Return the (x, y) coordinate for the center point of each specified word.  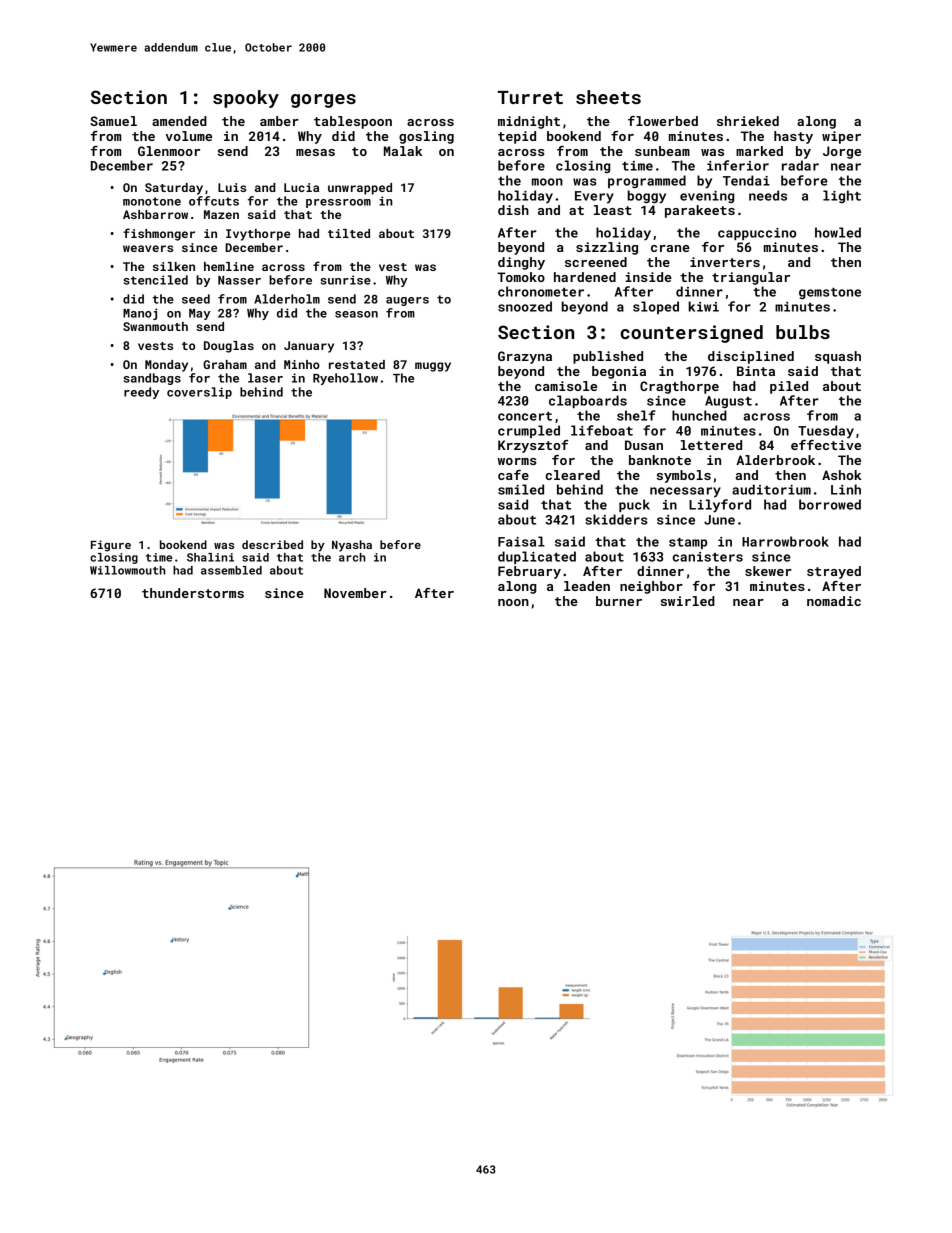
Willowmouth (127, 570)
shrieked (748, 121)
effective (826, 445)
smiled (521, 489)
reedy (141, 393)
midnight (529, 122)
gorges (323, 101)
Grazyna (525, 357)
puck (634, 505)
